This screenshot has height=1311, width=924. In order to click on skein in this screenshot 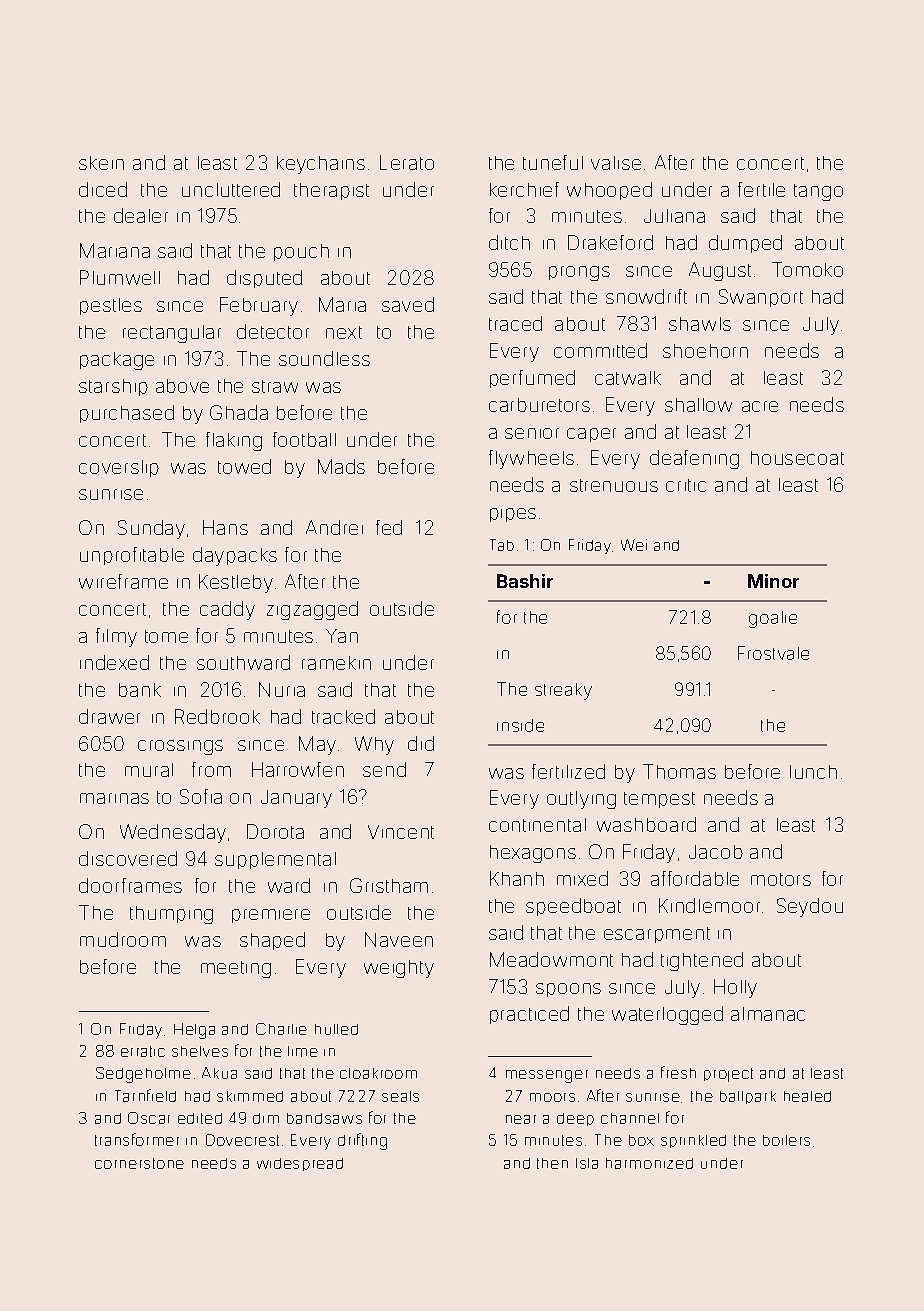, I will do `click(101, 163)`.
